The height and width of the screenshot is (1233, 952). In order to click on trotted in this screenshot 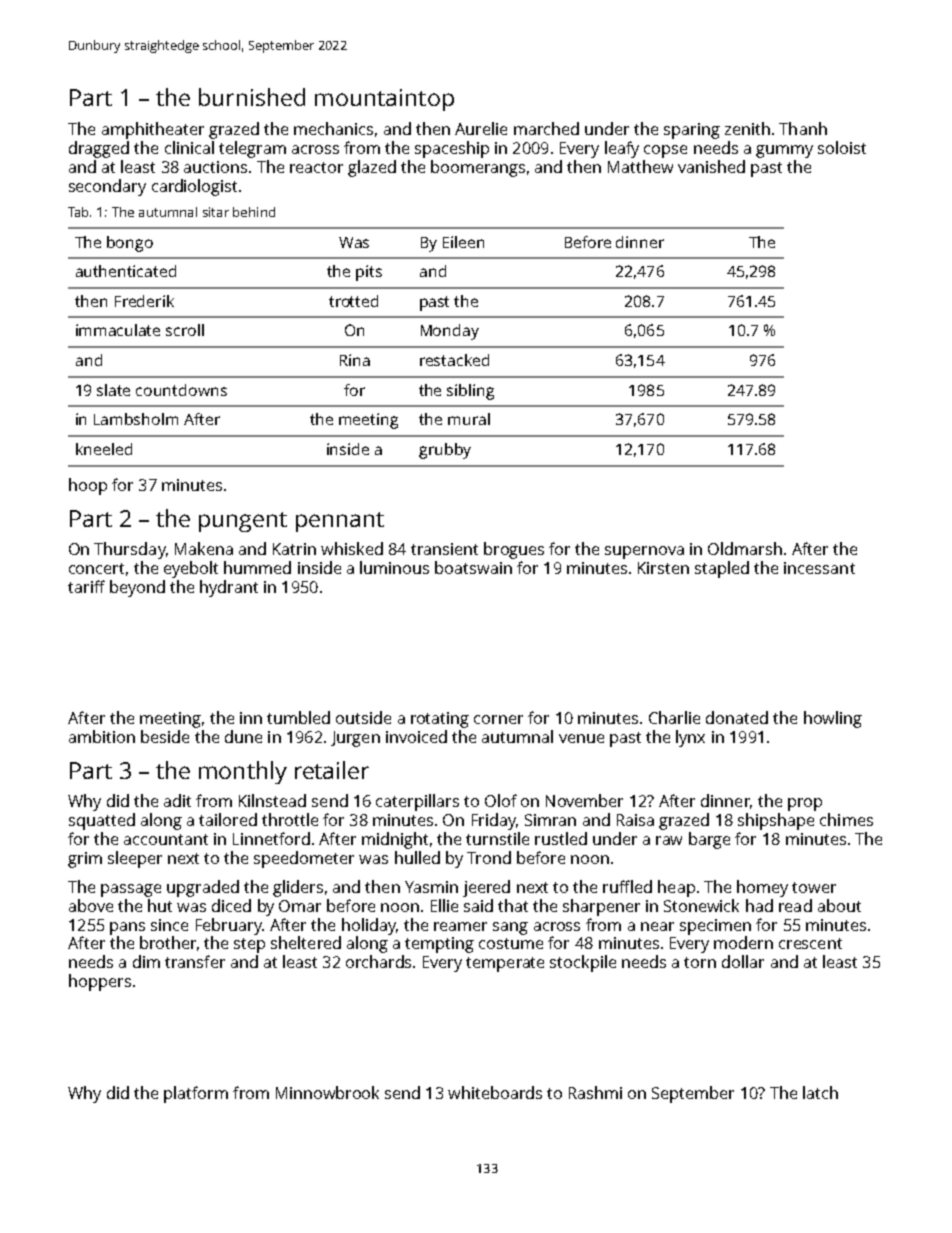, I will do `click(353, 301)`.
